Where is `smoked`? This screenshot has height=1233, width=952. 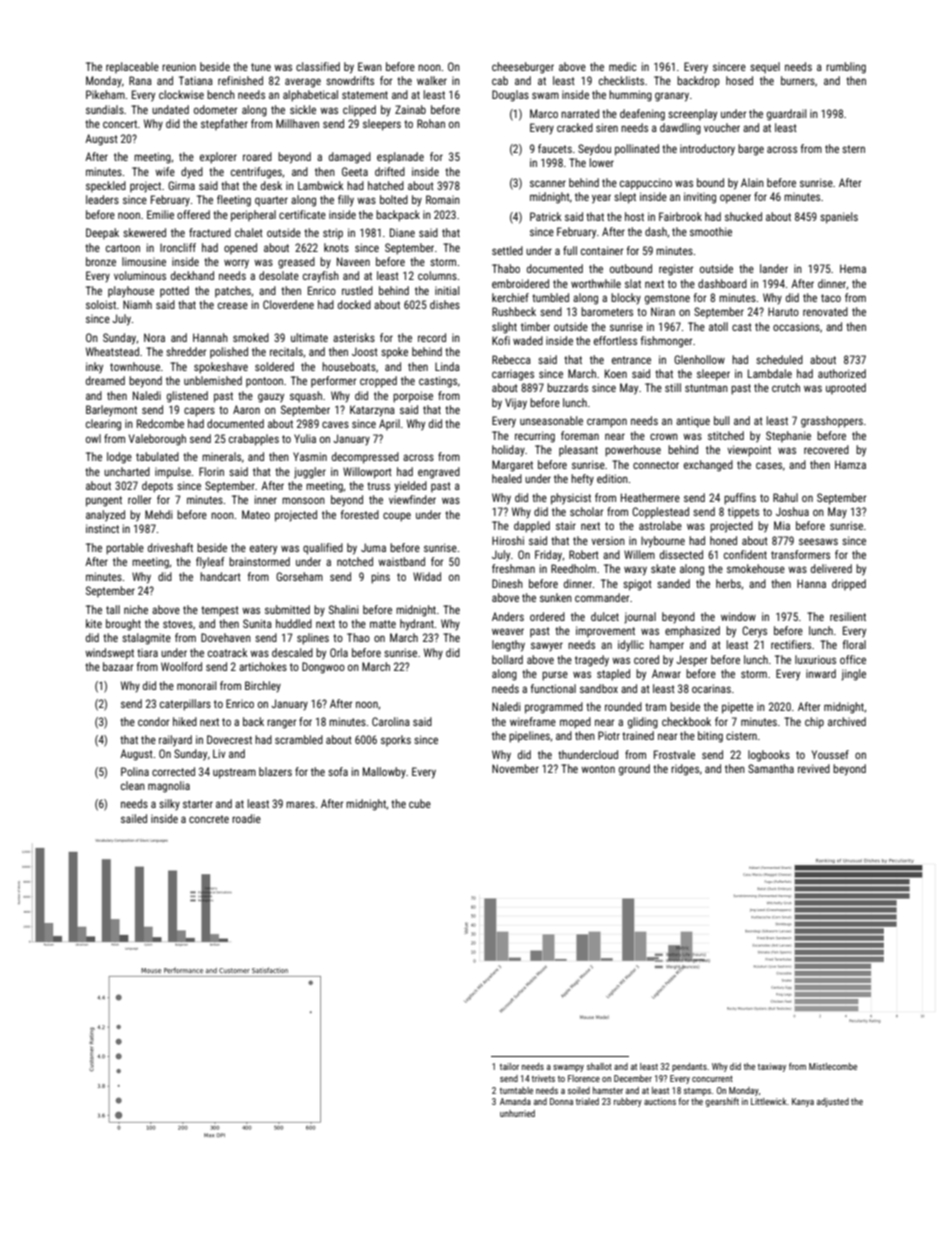 smoked is located at coordinates (251, 337).
